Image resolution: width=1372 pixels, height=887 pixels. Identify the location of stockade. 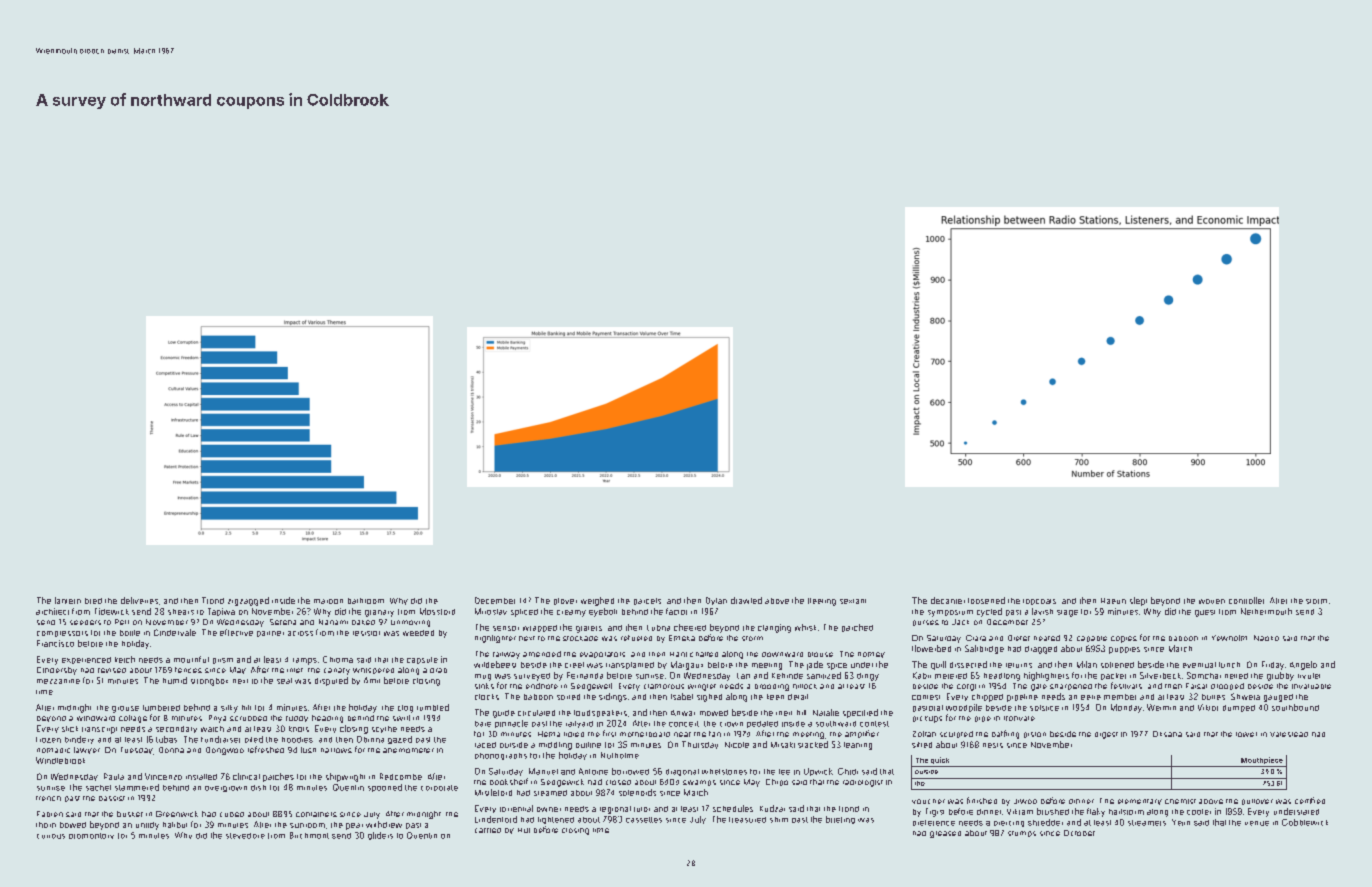
(580, 638).
